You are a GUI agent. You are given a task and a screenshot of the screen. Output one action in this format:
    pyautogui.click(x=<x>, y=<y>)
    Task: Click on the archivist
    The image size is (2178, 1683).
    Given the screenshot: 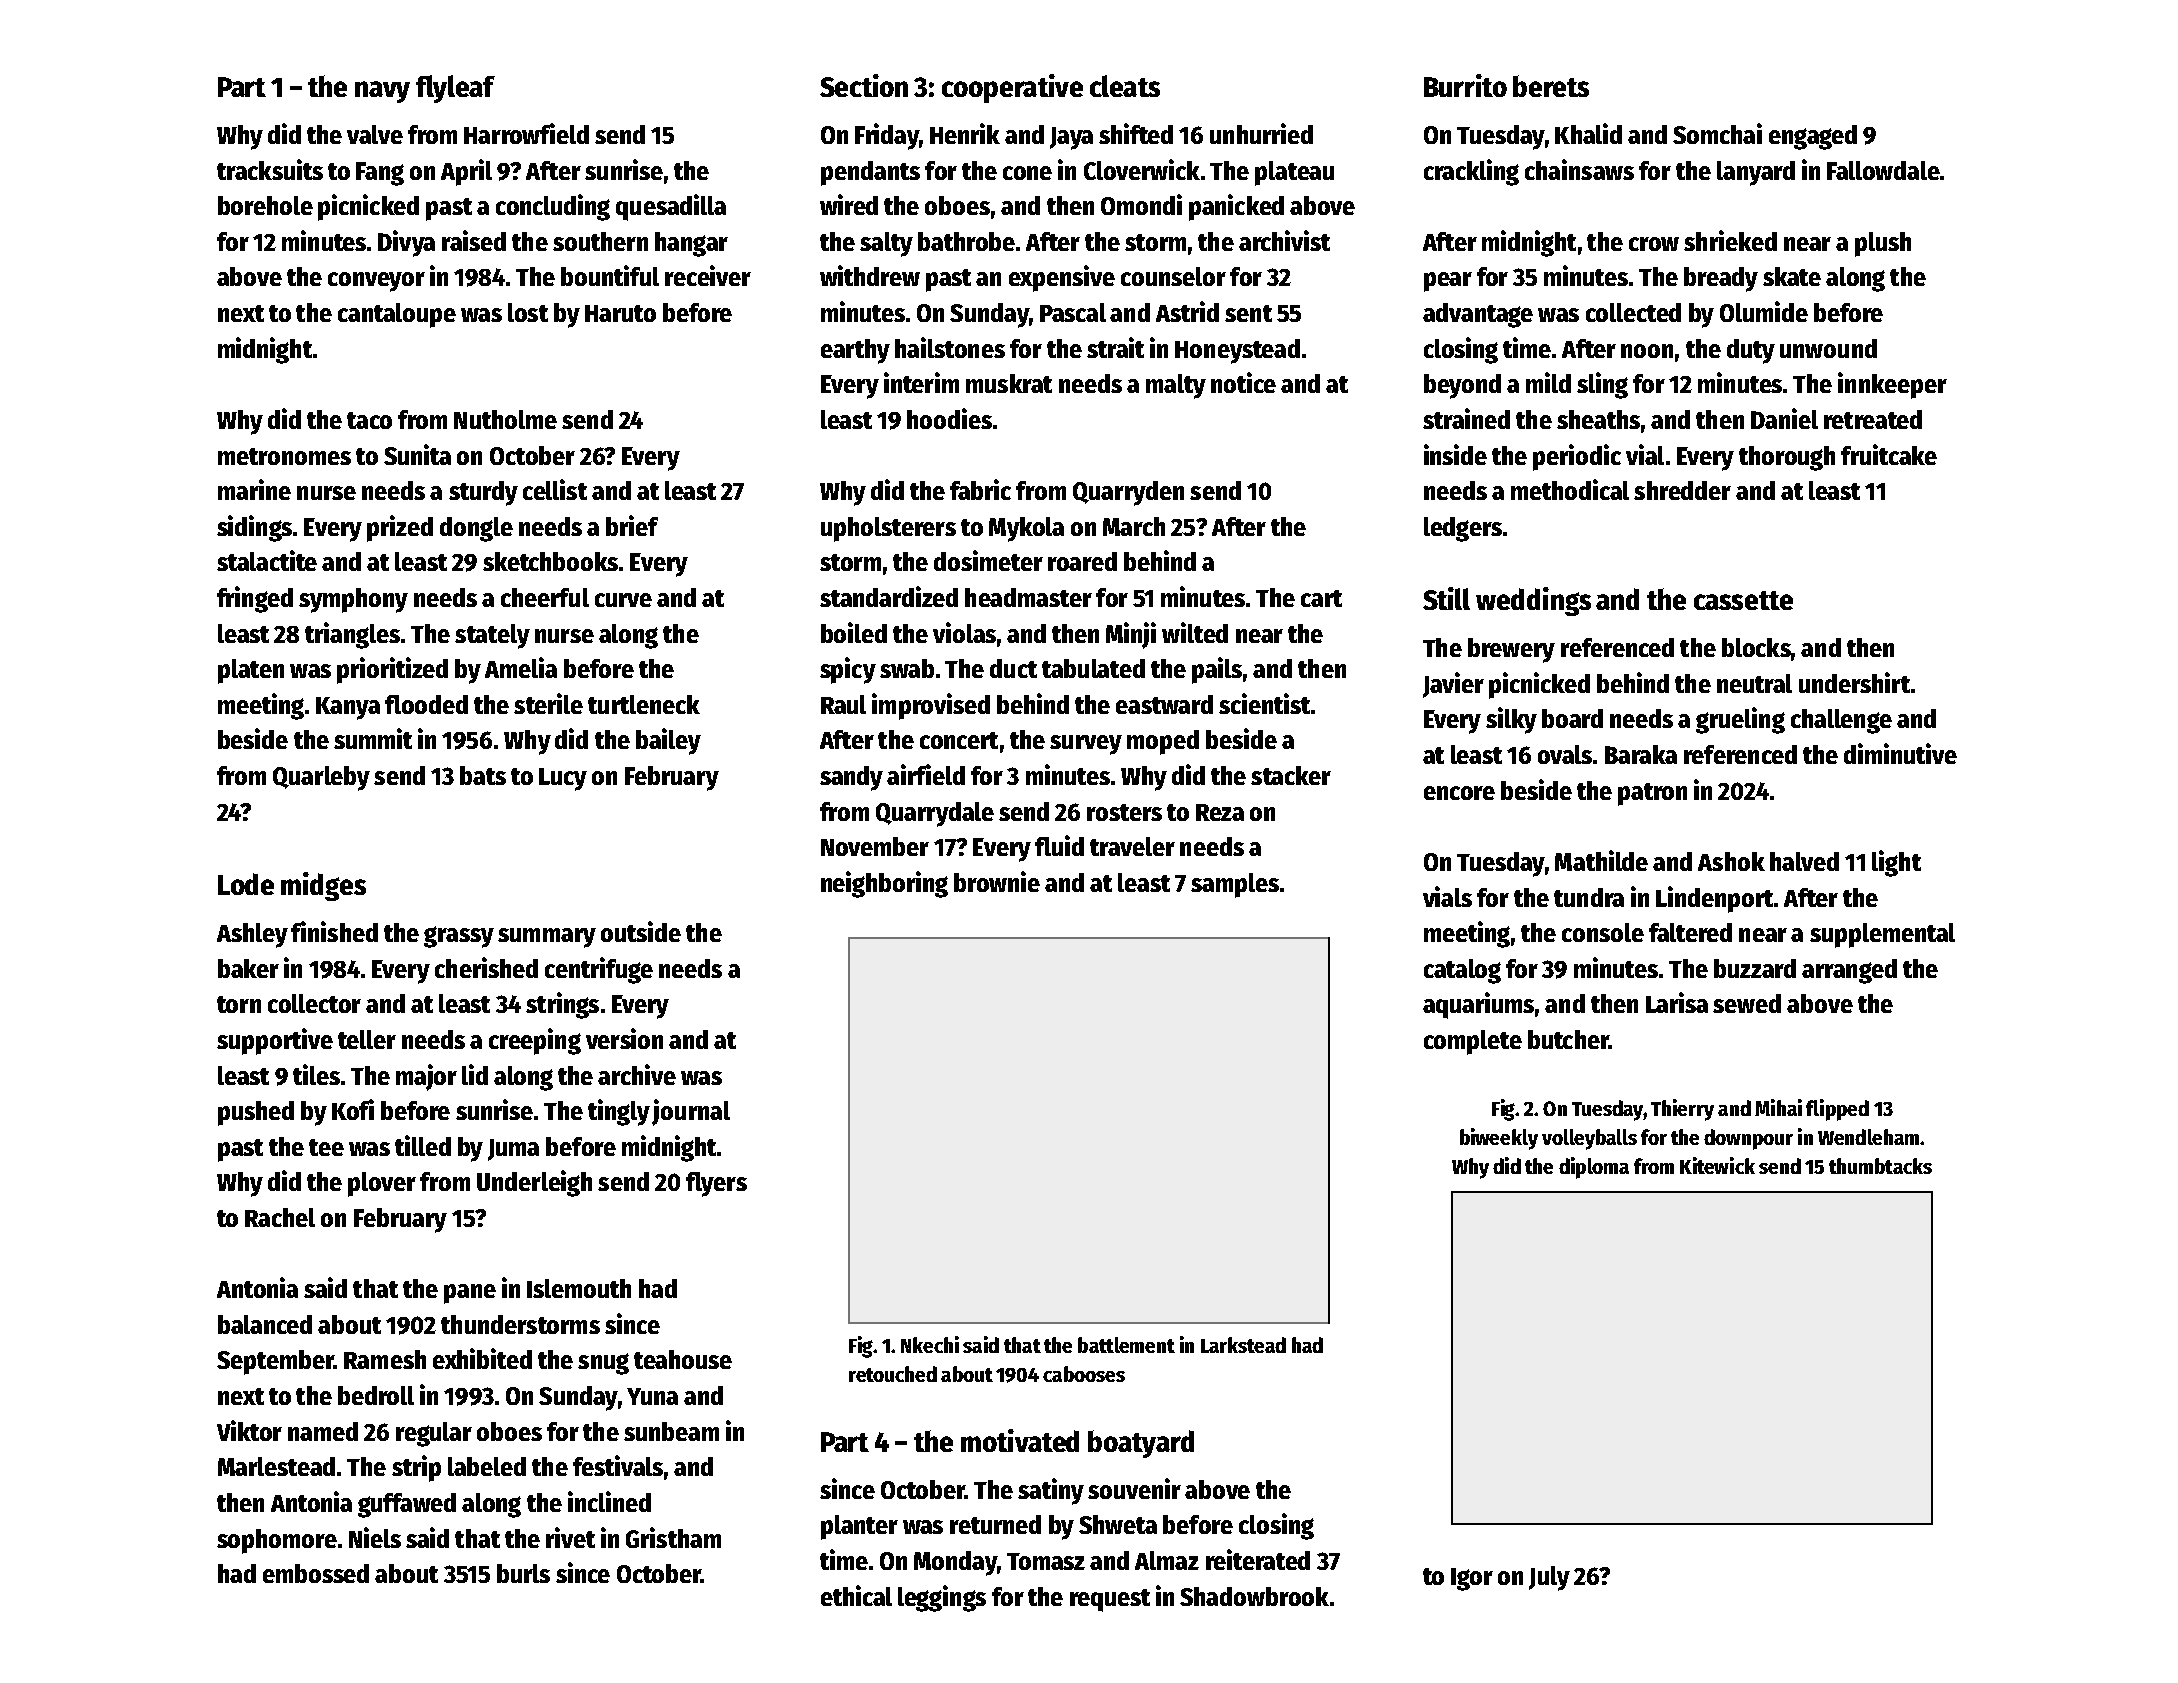 What is the action you would take?
    pyautogui.click(x=1284, y=240)
